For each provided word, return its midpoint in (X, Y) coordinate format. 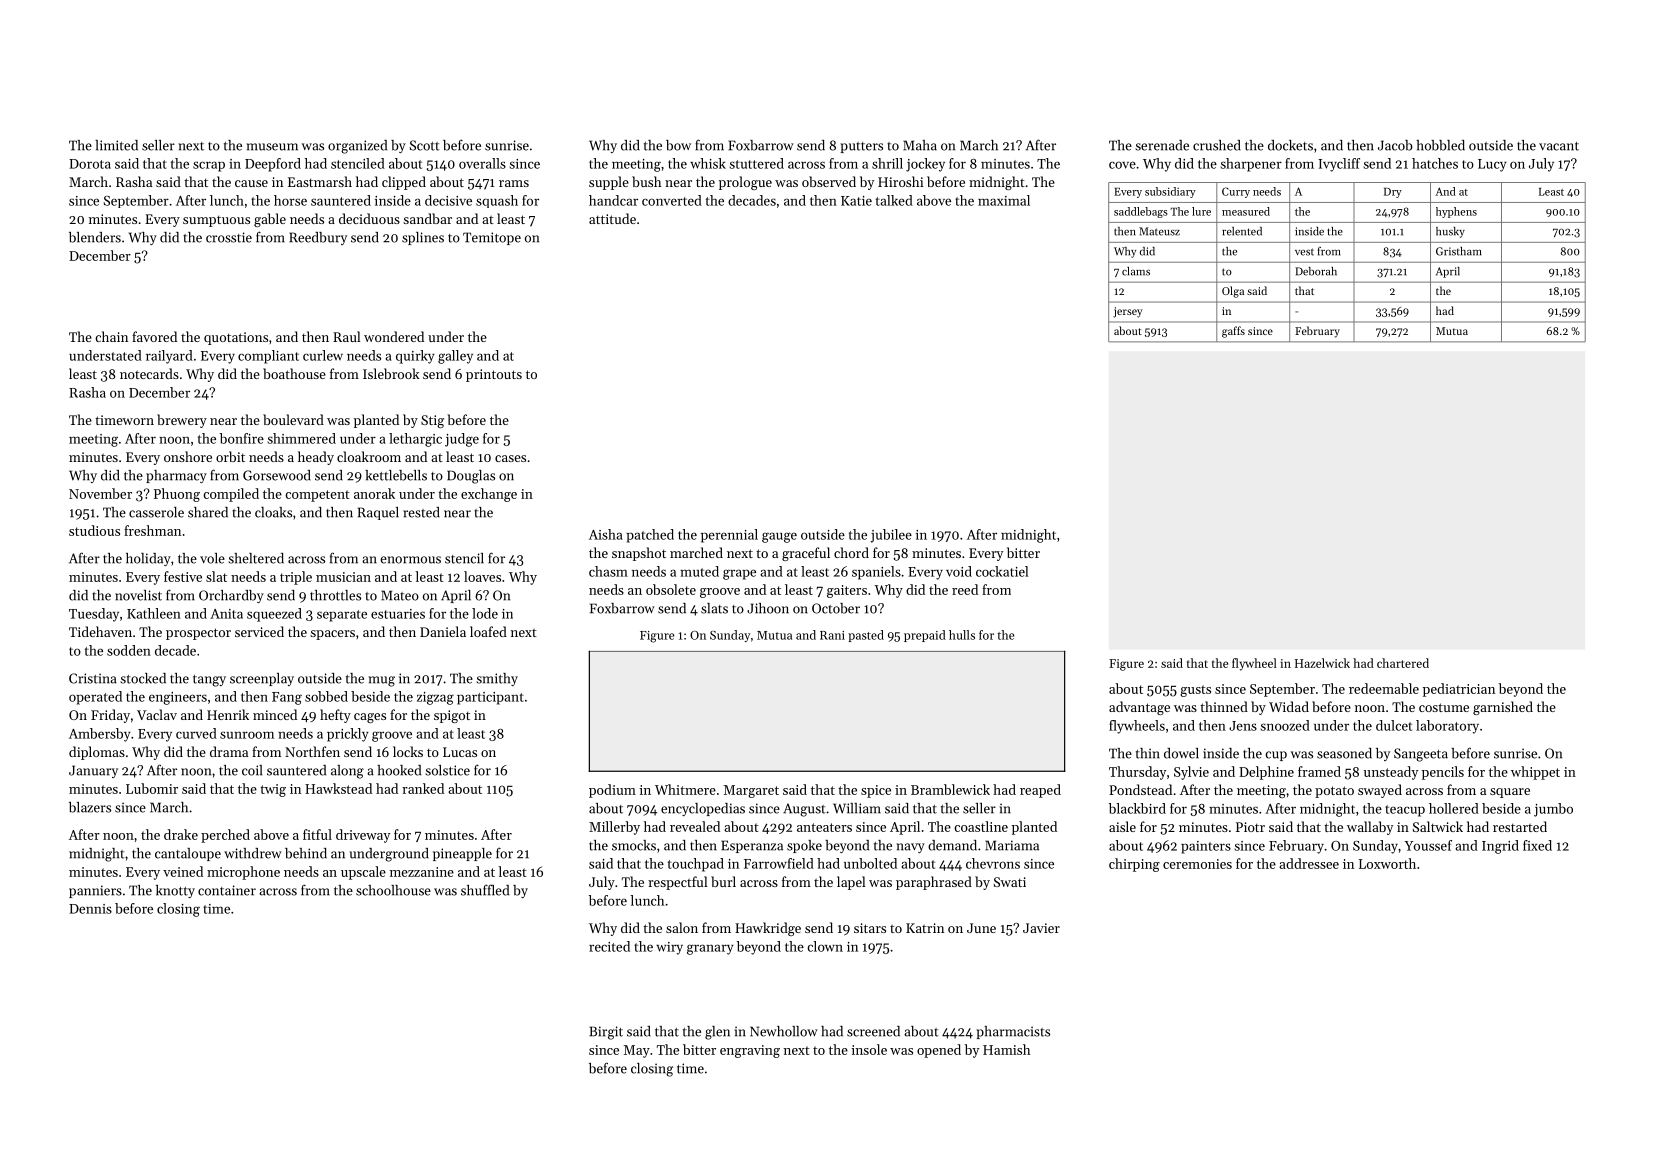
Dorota (90, 164)
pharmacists (1013, 1032)
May (637, 1051)
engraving (750, 1051)
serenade (1162, 145)
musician (343, 577)
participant (490, 698)
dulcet (1394, 725)
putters (861, 147)
